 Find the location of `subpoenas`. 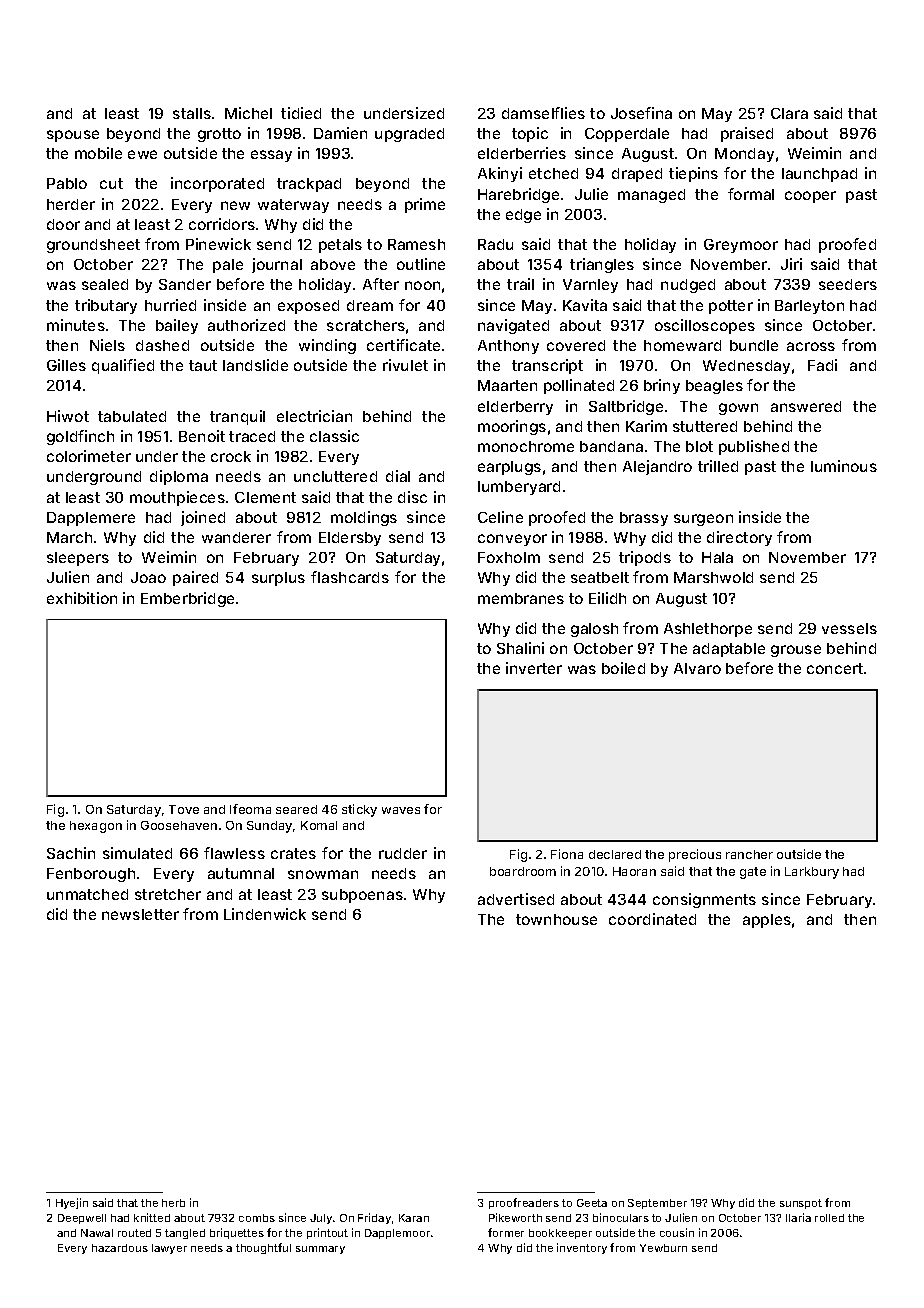

subpoenas is located at coordinates (362, 896).
